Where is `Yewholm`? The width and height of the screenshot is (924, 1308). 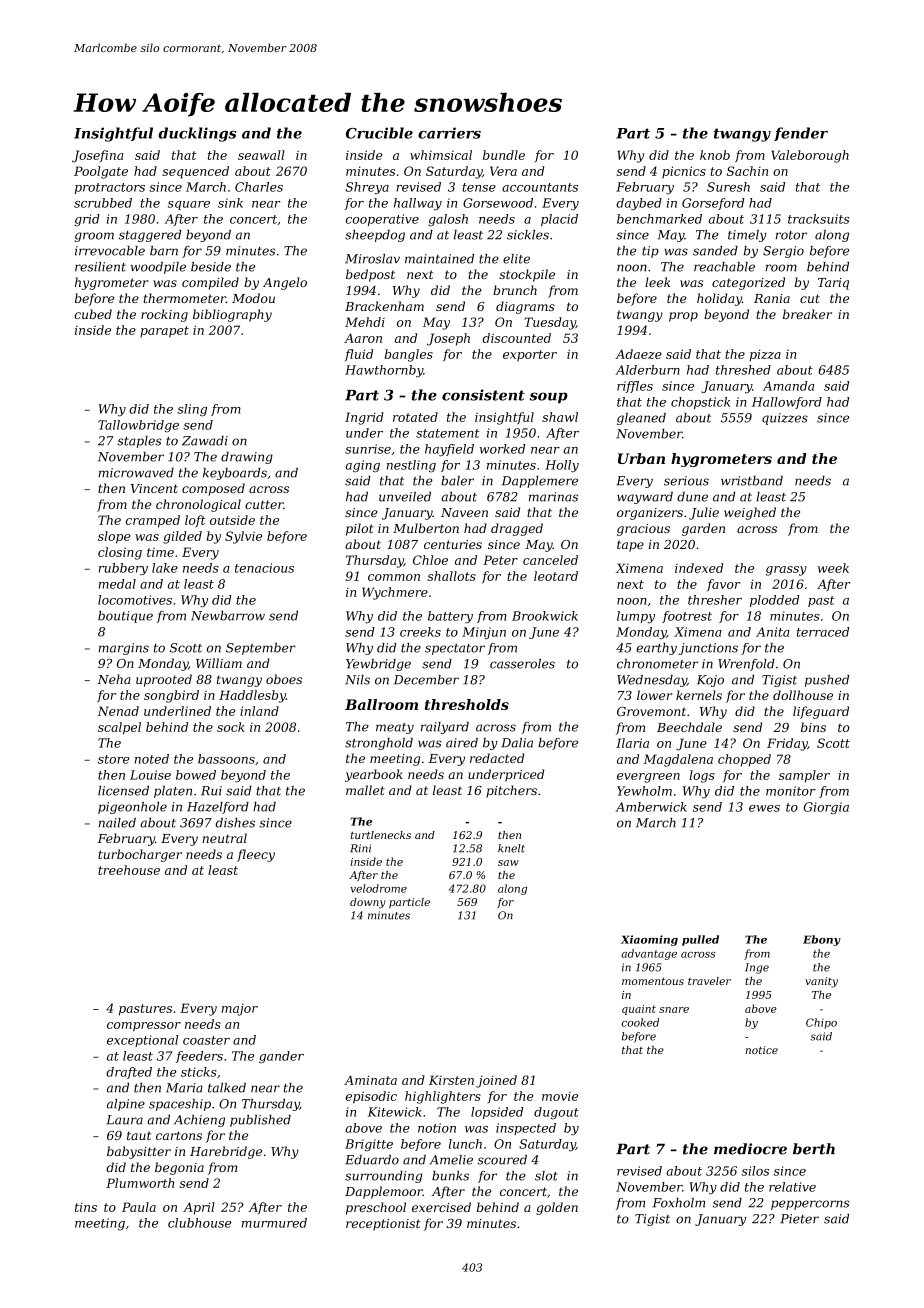
Yewholm is located at coordinates (644, 791).
